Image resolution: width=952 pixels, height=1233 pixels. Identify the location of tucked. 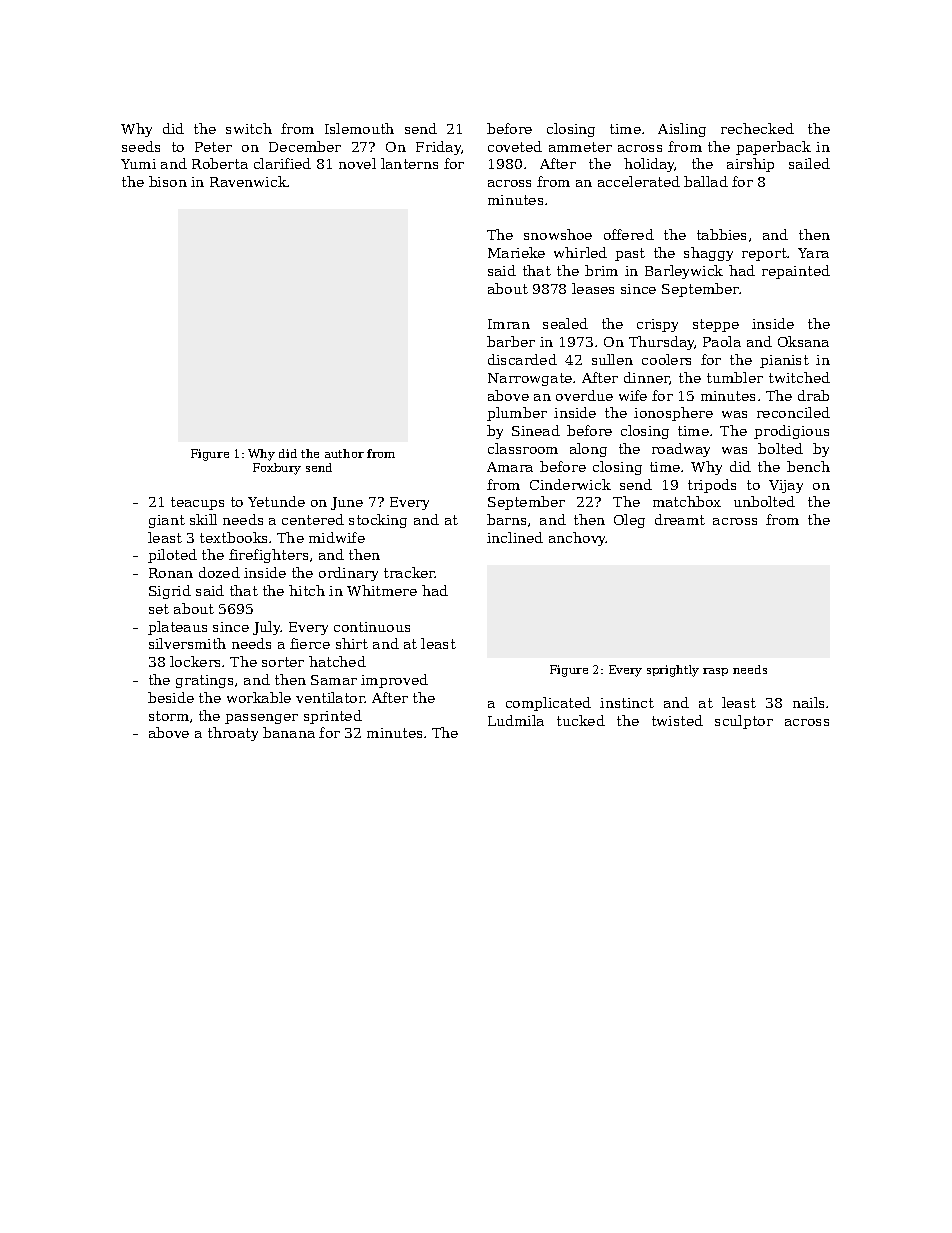
(581, 720).
